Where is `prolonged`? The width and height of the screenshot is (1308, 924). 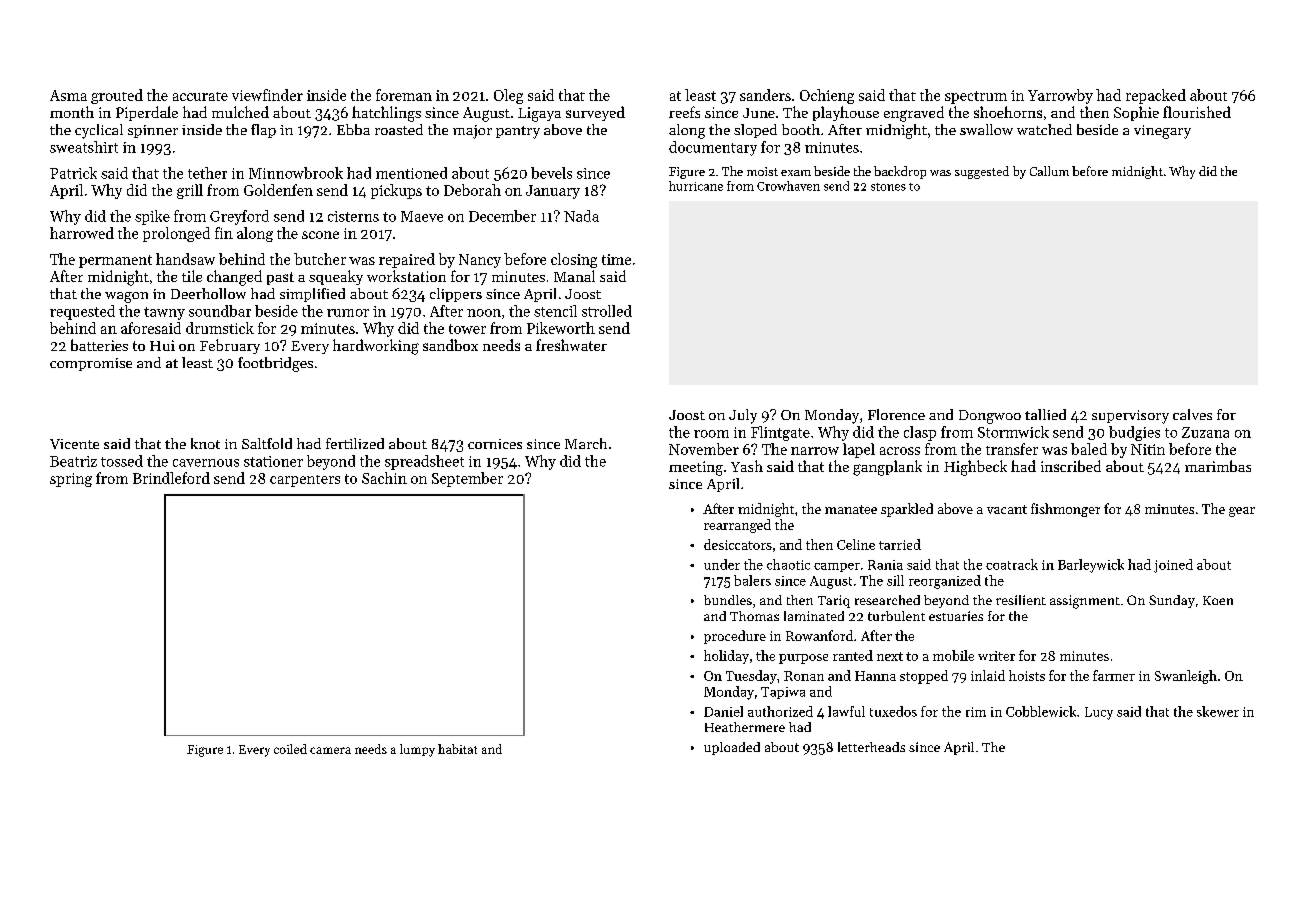 prolonged is located at coordinates (176, 234).
